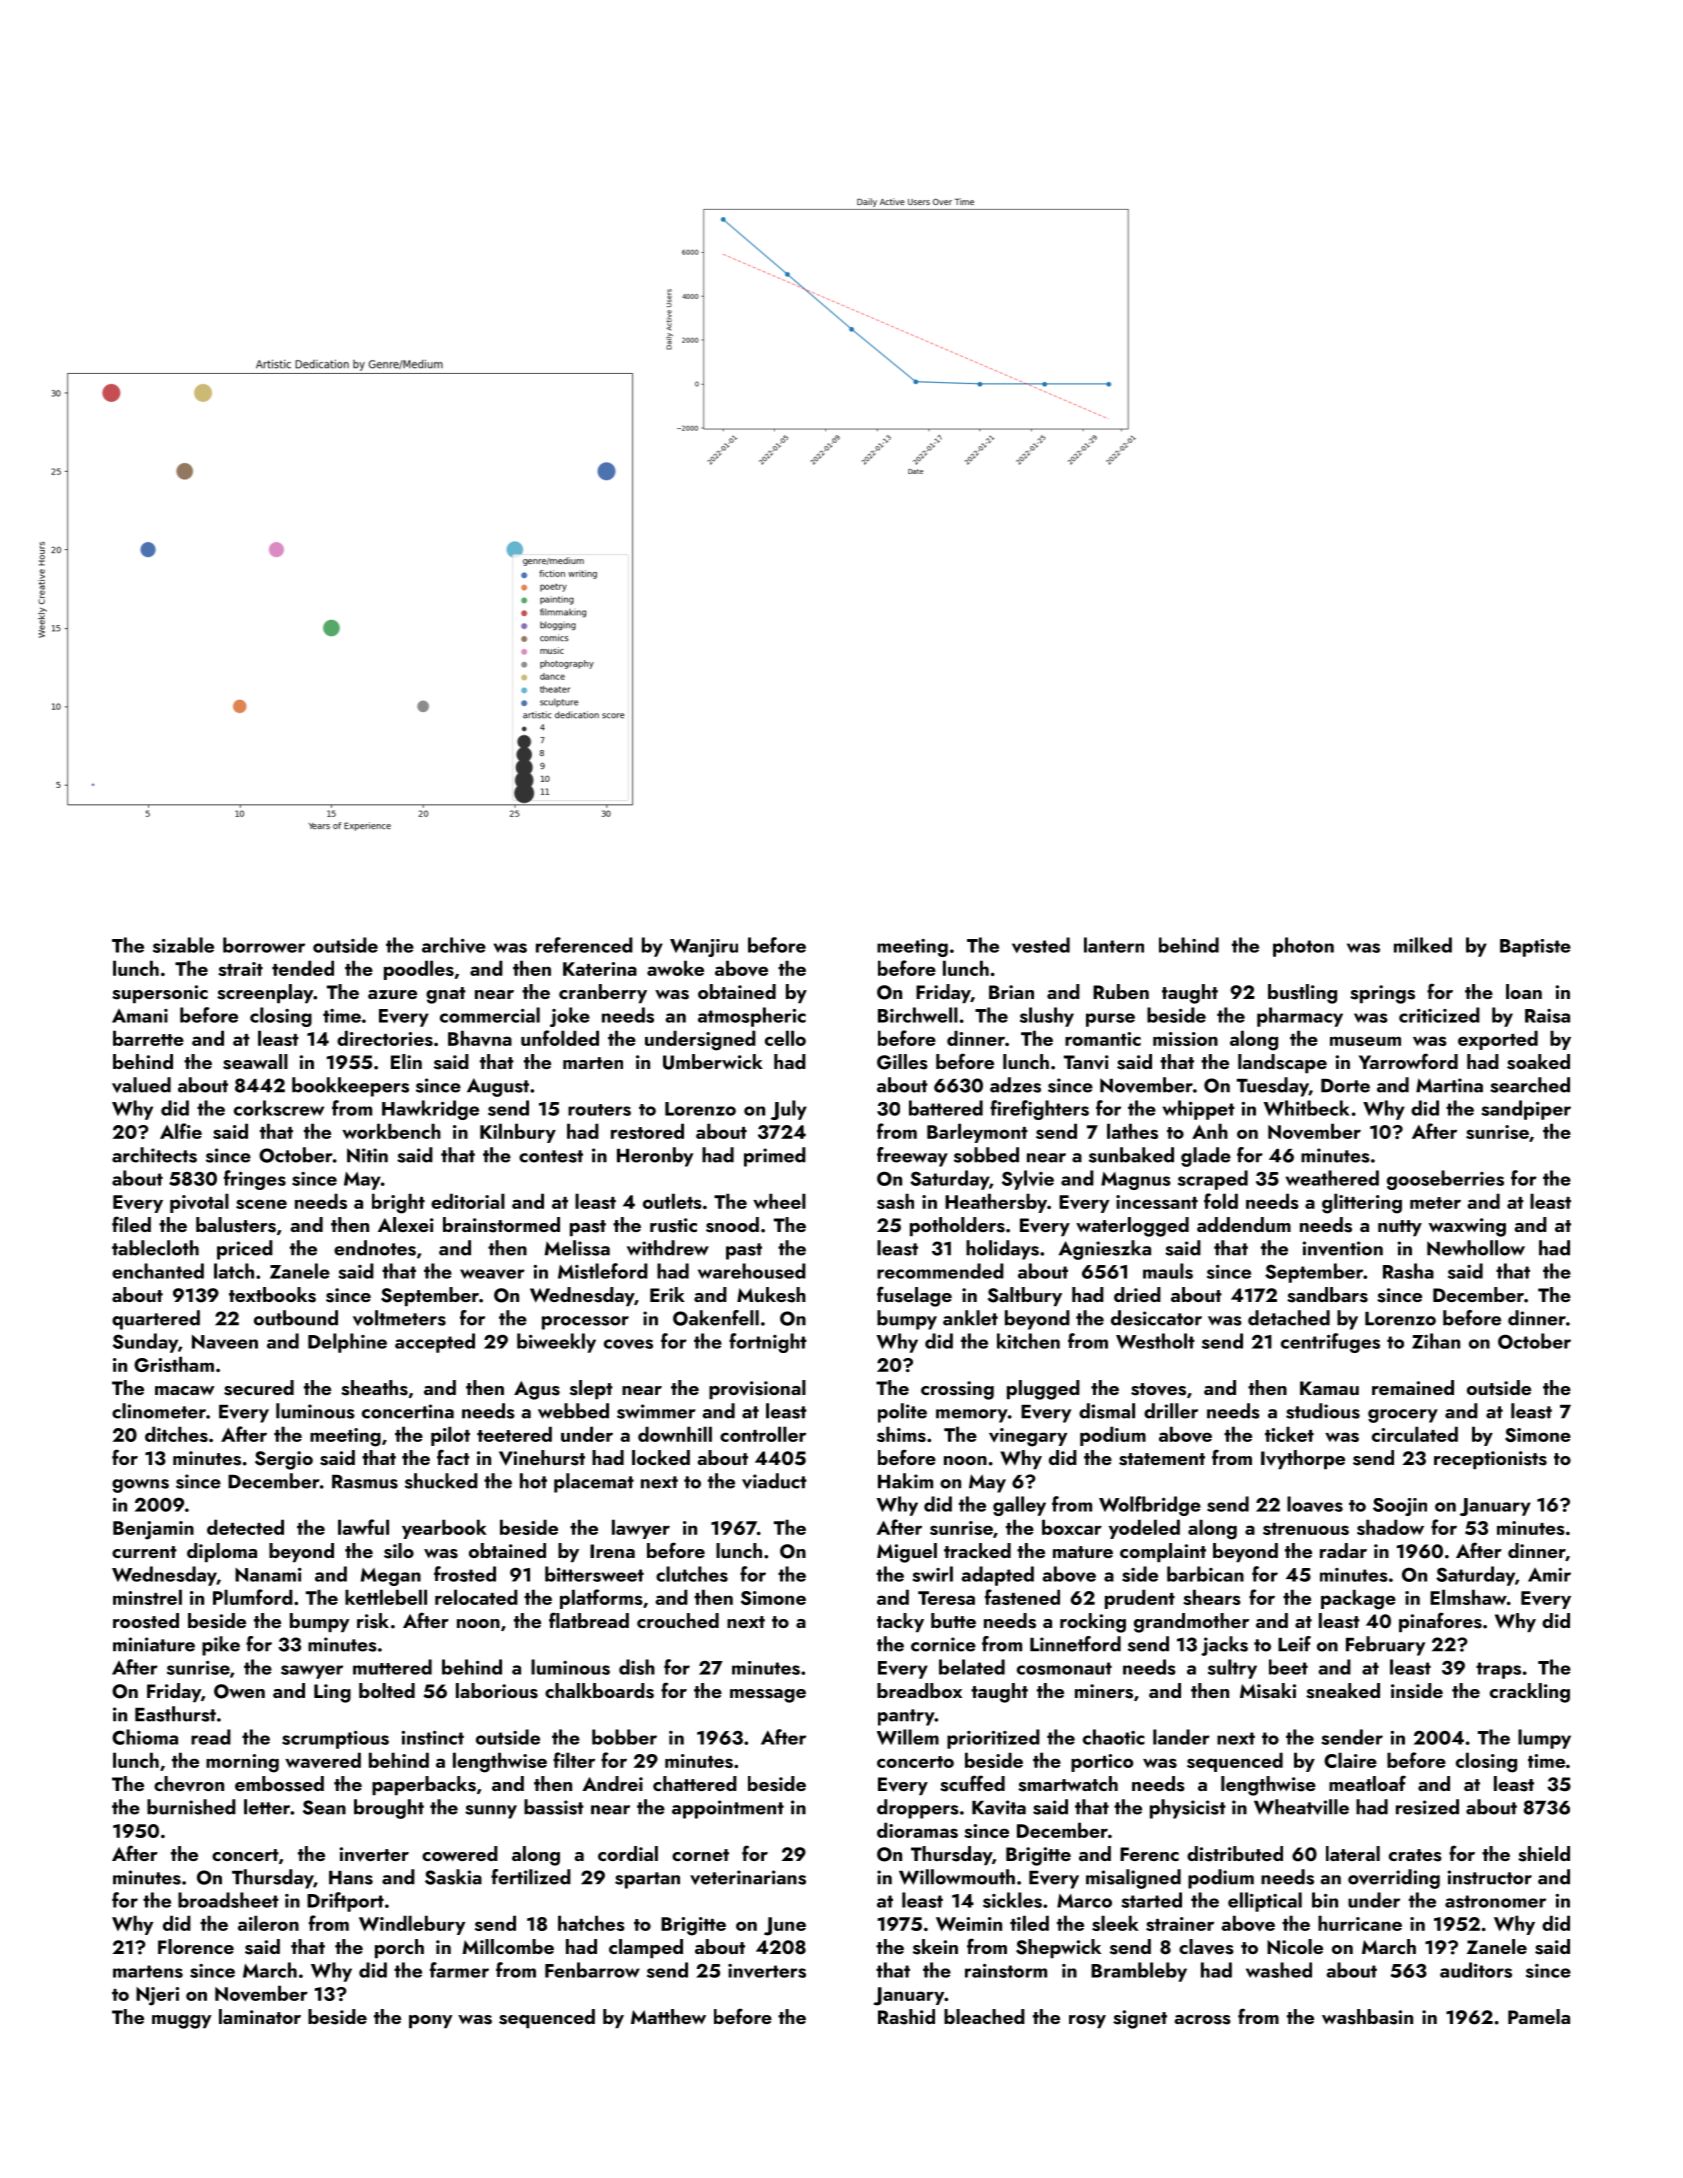 This screenshot has width=1683, height=2178. Describe the element at coordinates (245, 1527) in the screenshot. I see `detected` at that location.
